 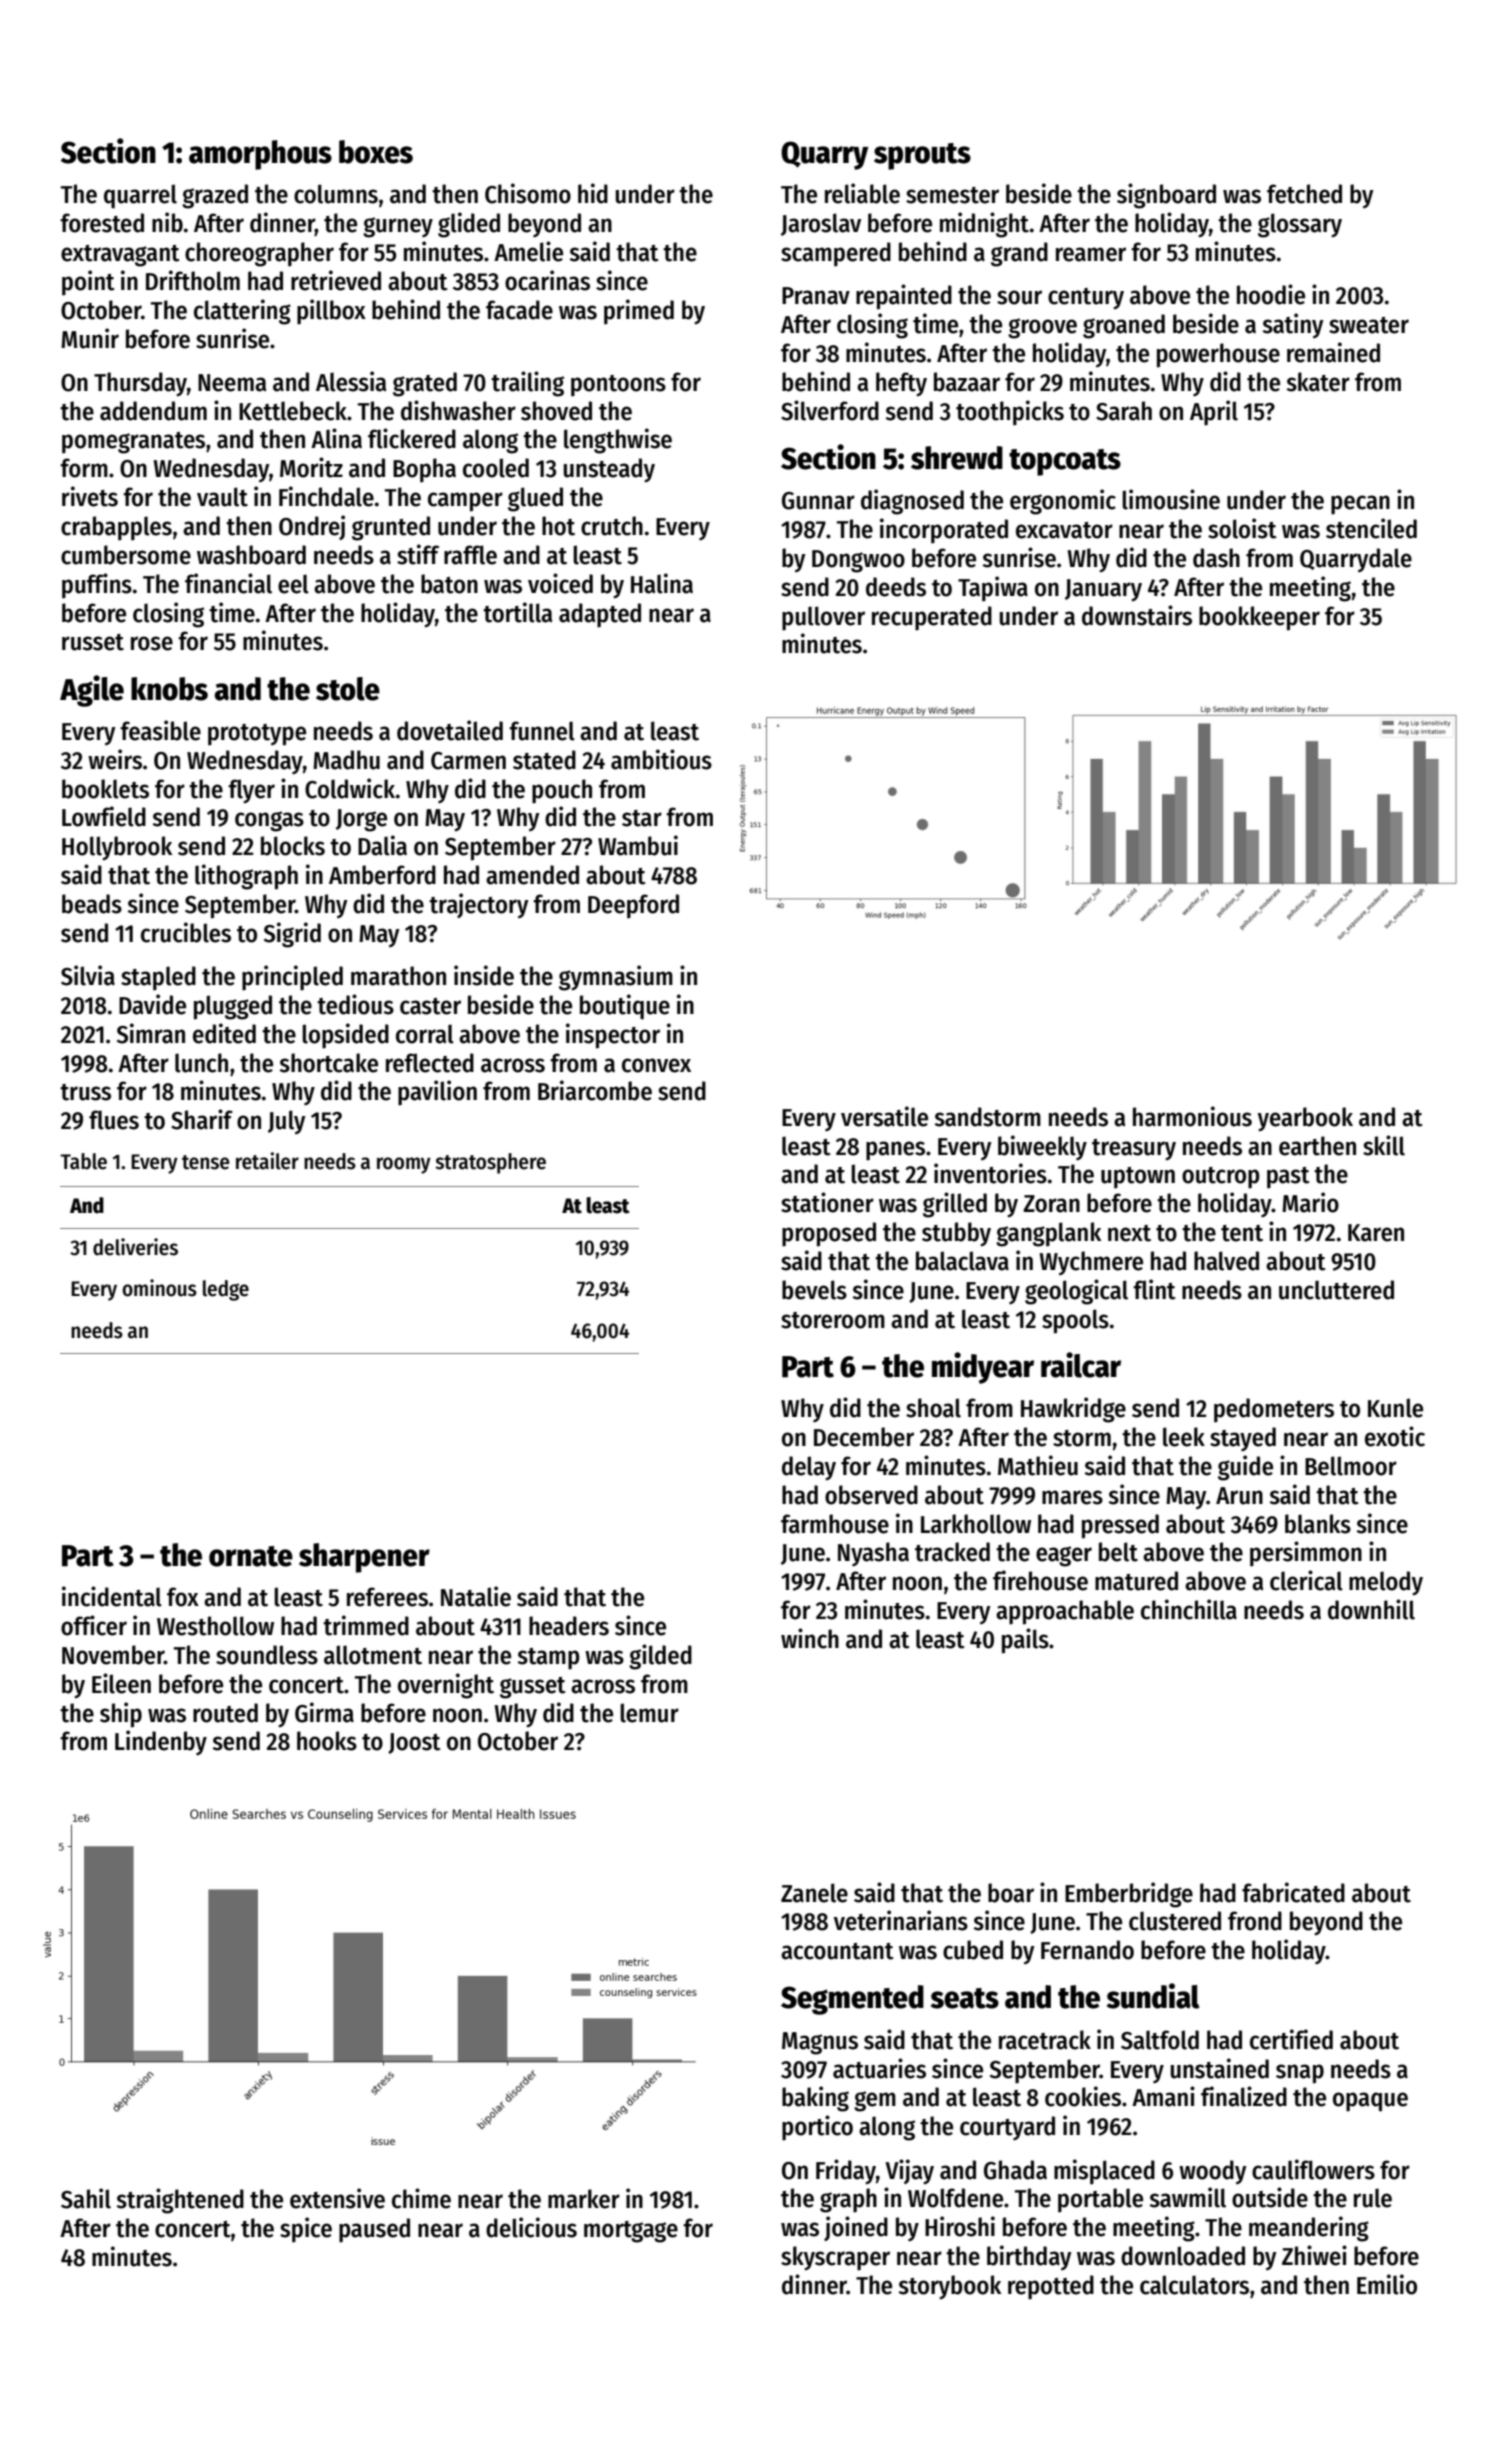 What do you see at coordinates (1242, 1233) in the screenshot?
I see `tent` at bounding box center [1242, 1233].
